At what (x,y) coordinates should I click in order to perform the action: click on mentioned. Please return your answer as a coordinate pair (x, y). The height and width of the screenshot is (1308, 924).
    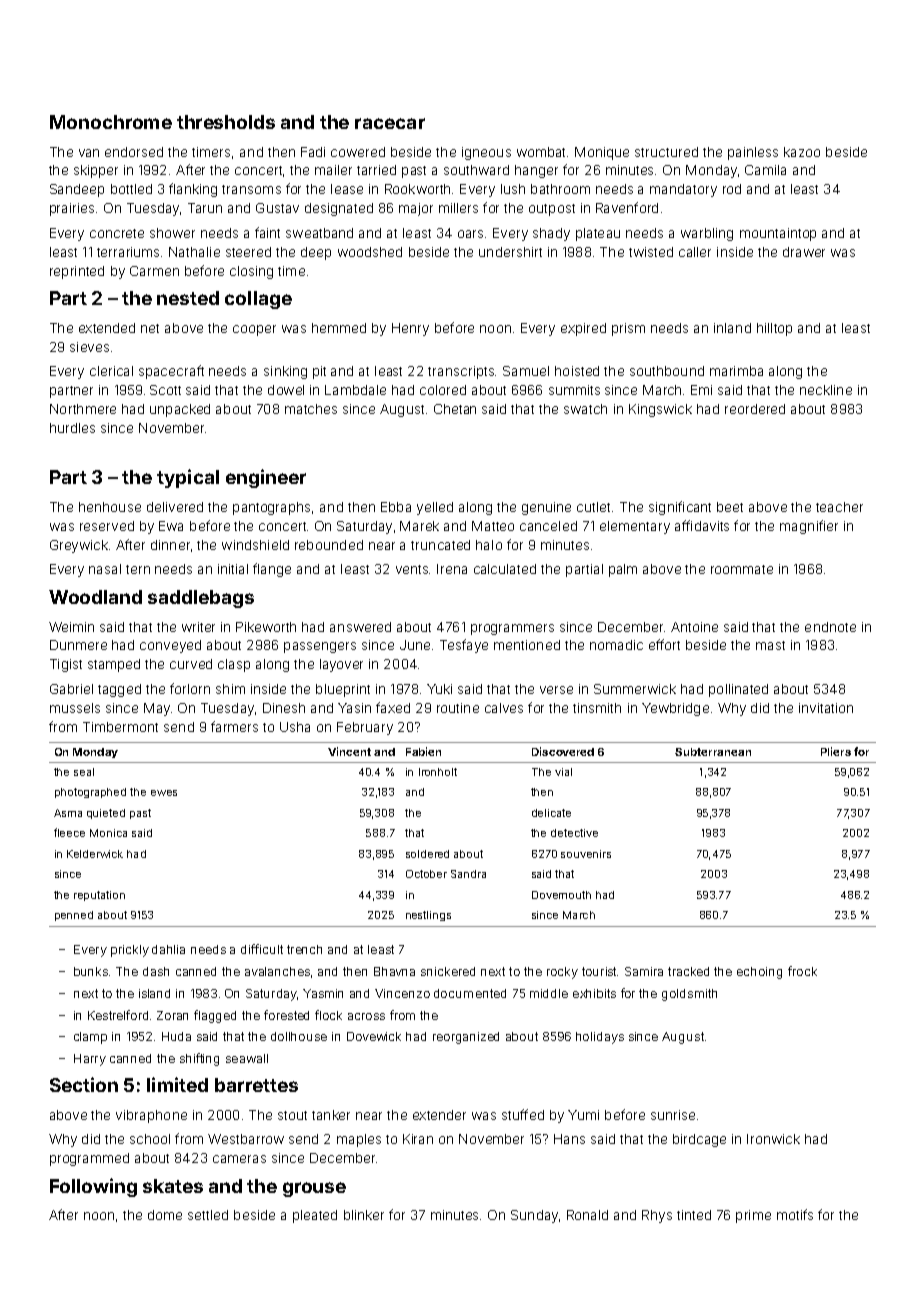
    Looking at the image, I should click on (527, 645).
